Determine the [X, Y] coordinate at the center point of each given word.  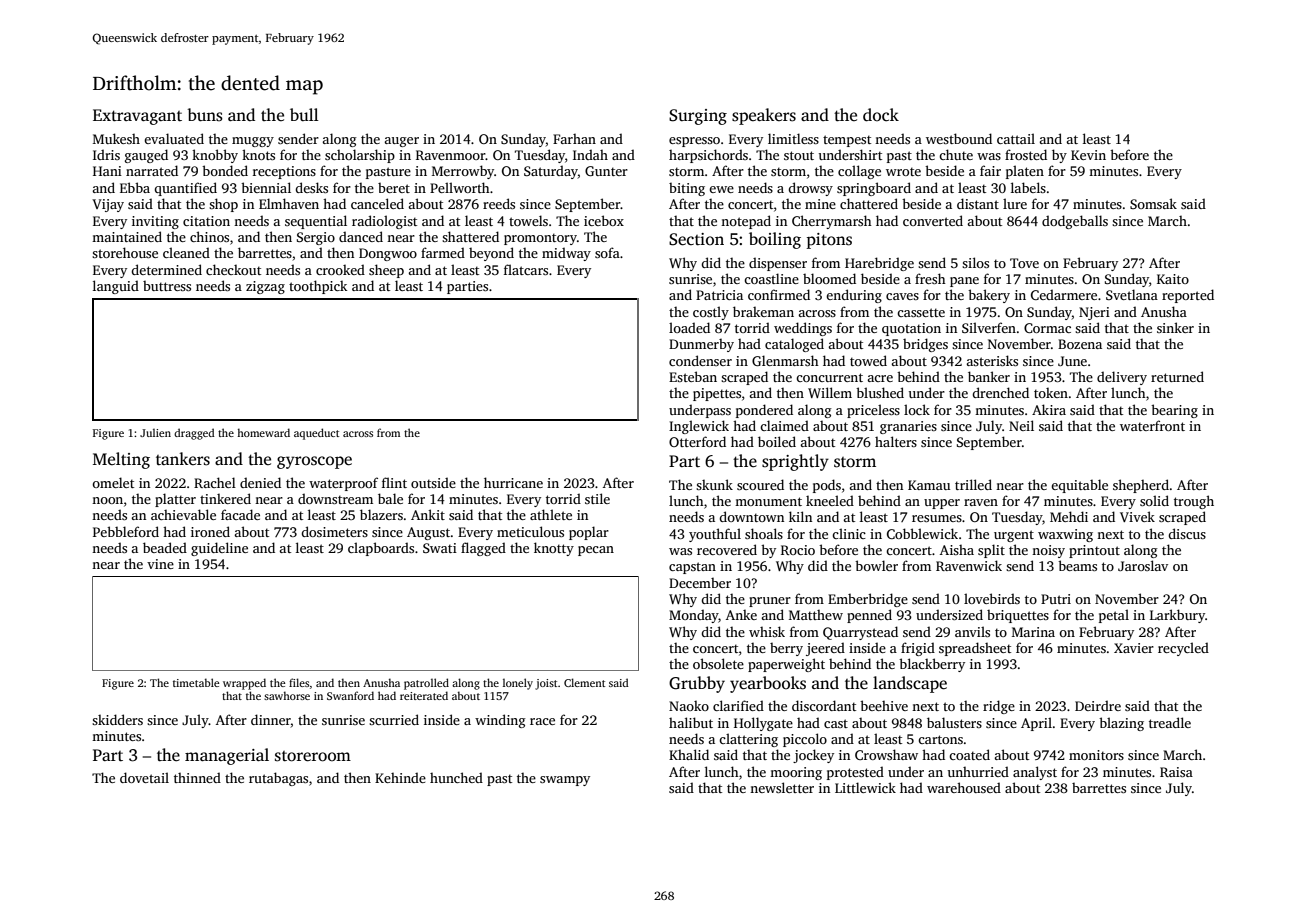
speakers [764, 116]
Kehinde [400, 777]
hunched [456, 777]
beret [394, 188]
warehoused [964, 787]
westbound [959, 138]
